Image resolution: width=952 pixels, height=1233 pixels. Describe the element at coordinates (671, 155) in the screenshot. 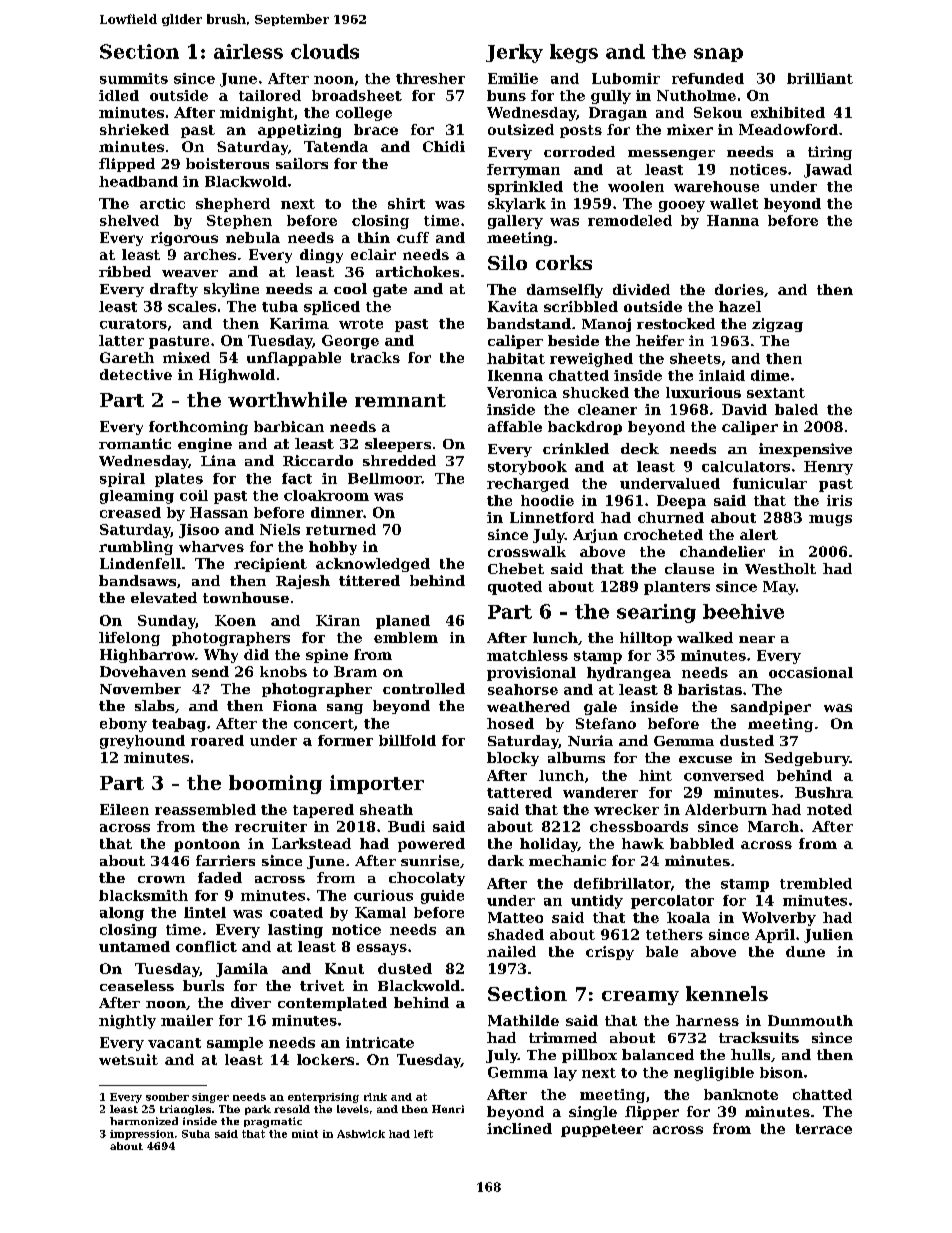

I see `messenger` at that location.
